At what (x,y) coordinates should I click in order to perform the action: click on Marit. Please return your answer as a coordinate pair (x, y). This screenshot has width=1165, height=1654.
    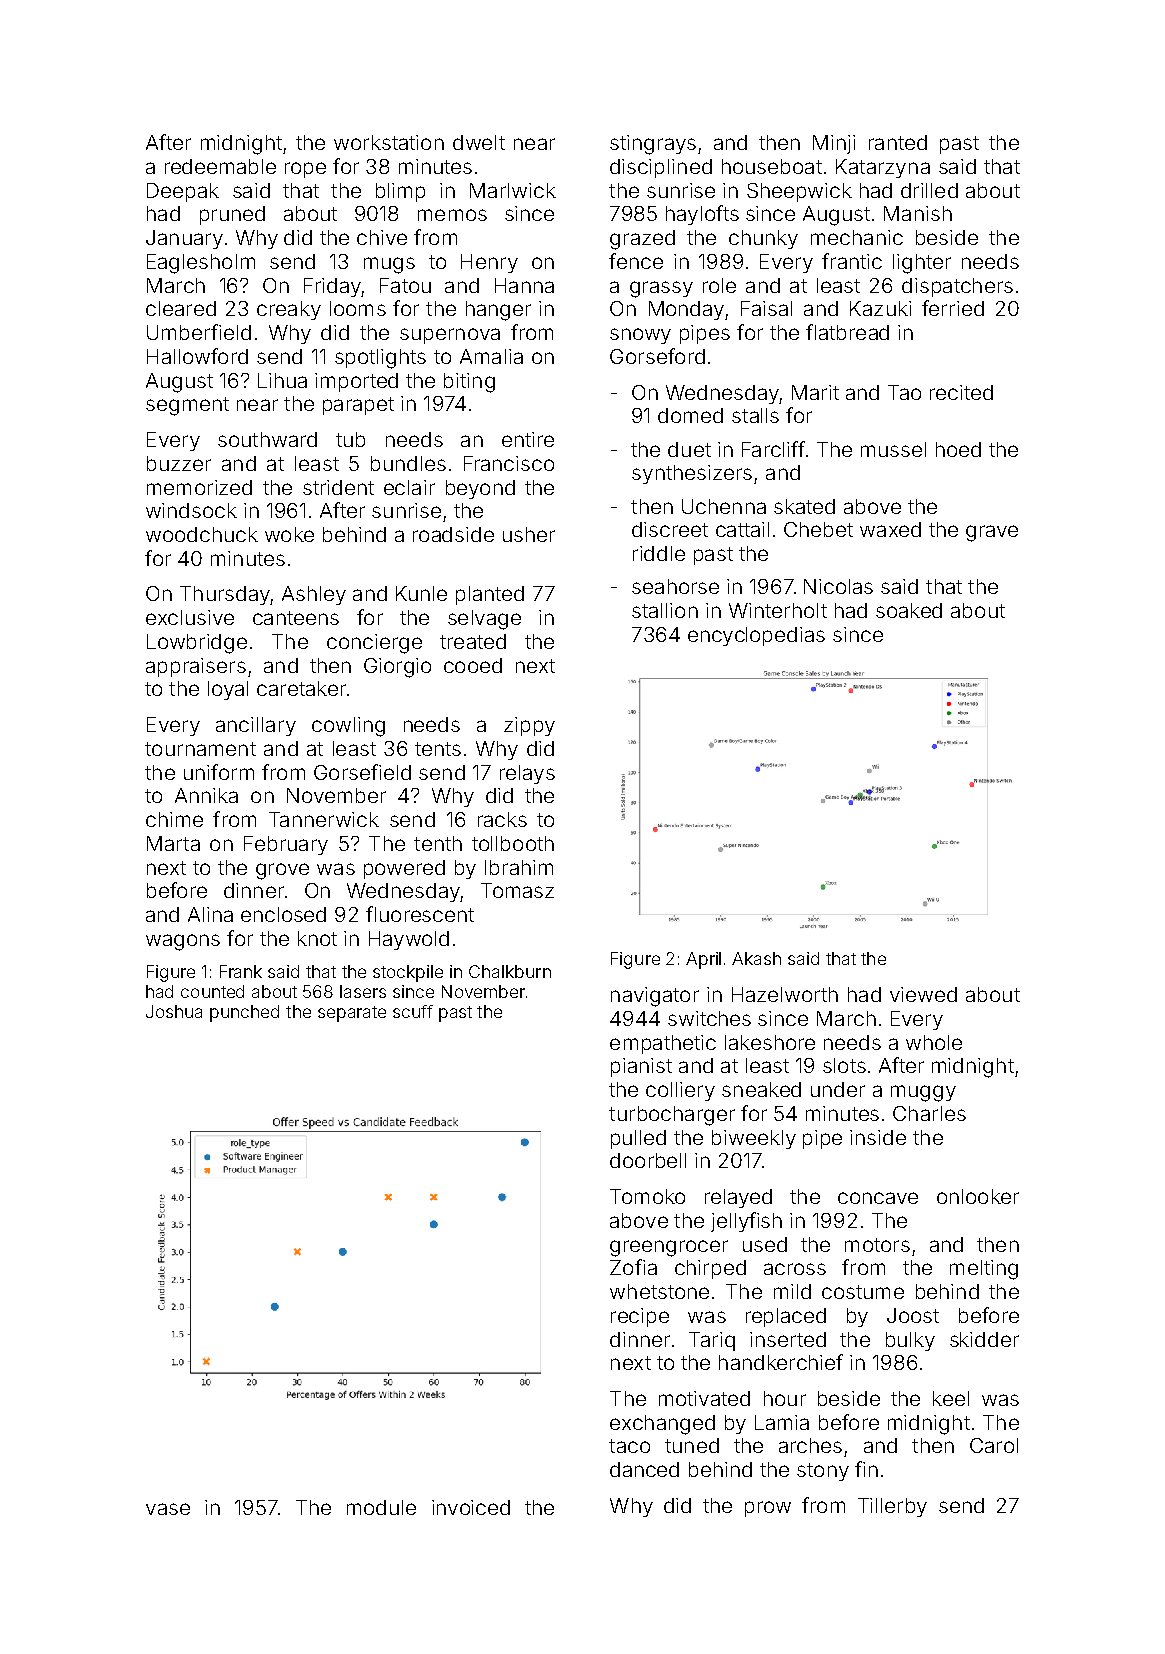
    Looking at the image, I should click on (815, 392).
